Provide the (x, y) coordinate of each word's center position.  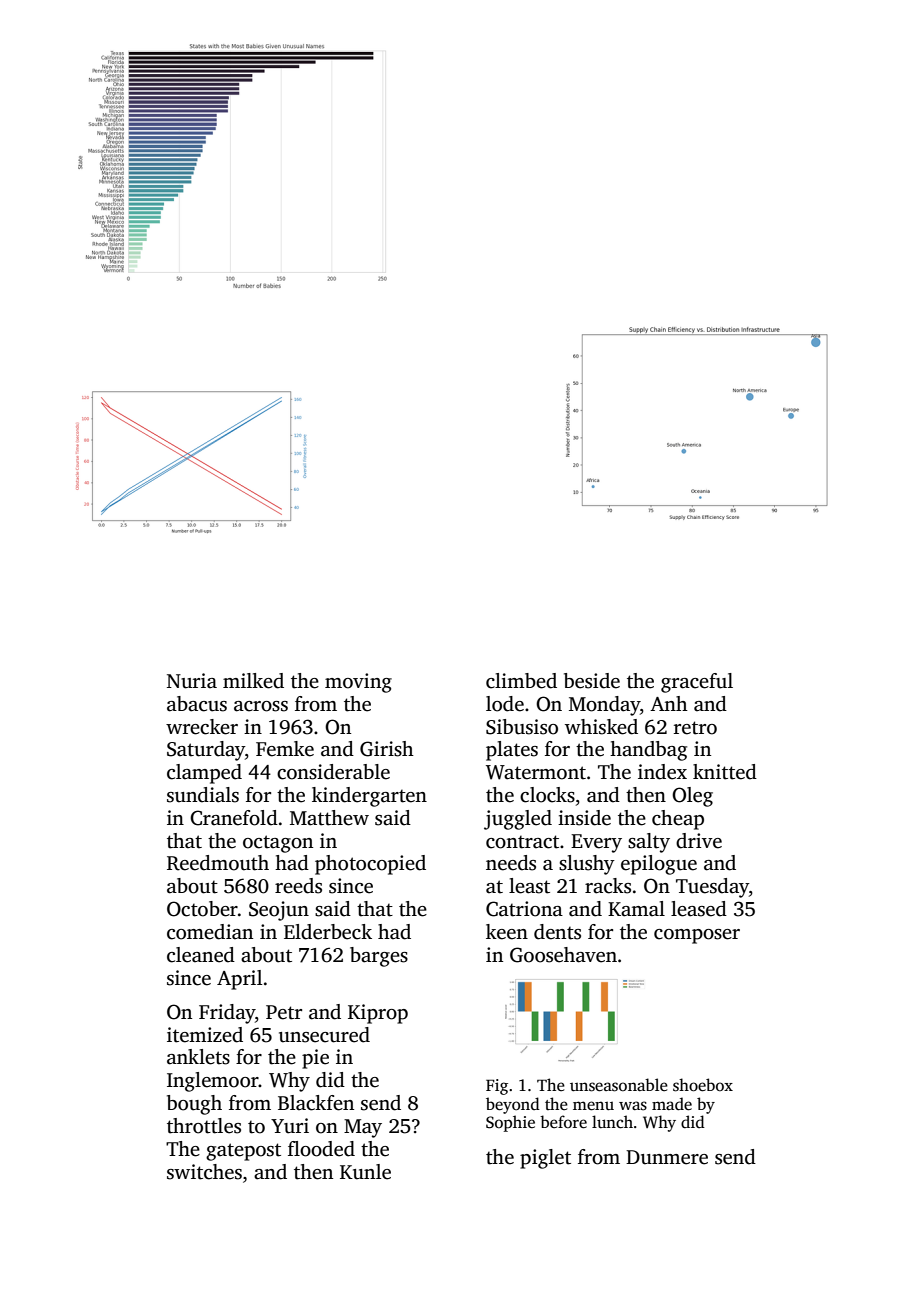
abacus (197, 704)
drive (699, 841)
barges (379, 957)
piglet (545, 1159)
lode (505, 704)
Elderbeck (328, 932)
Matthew (329, 818)
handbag (648, 751)
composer (697, 936)
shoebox (703, 1085)
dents (557, 932)
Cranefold (234, 818)
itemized (205, 1035)
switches (204, 1172)
